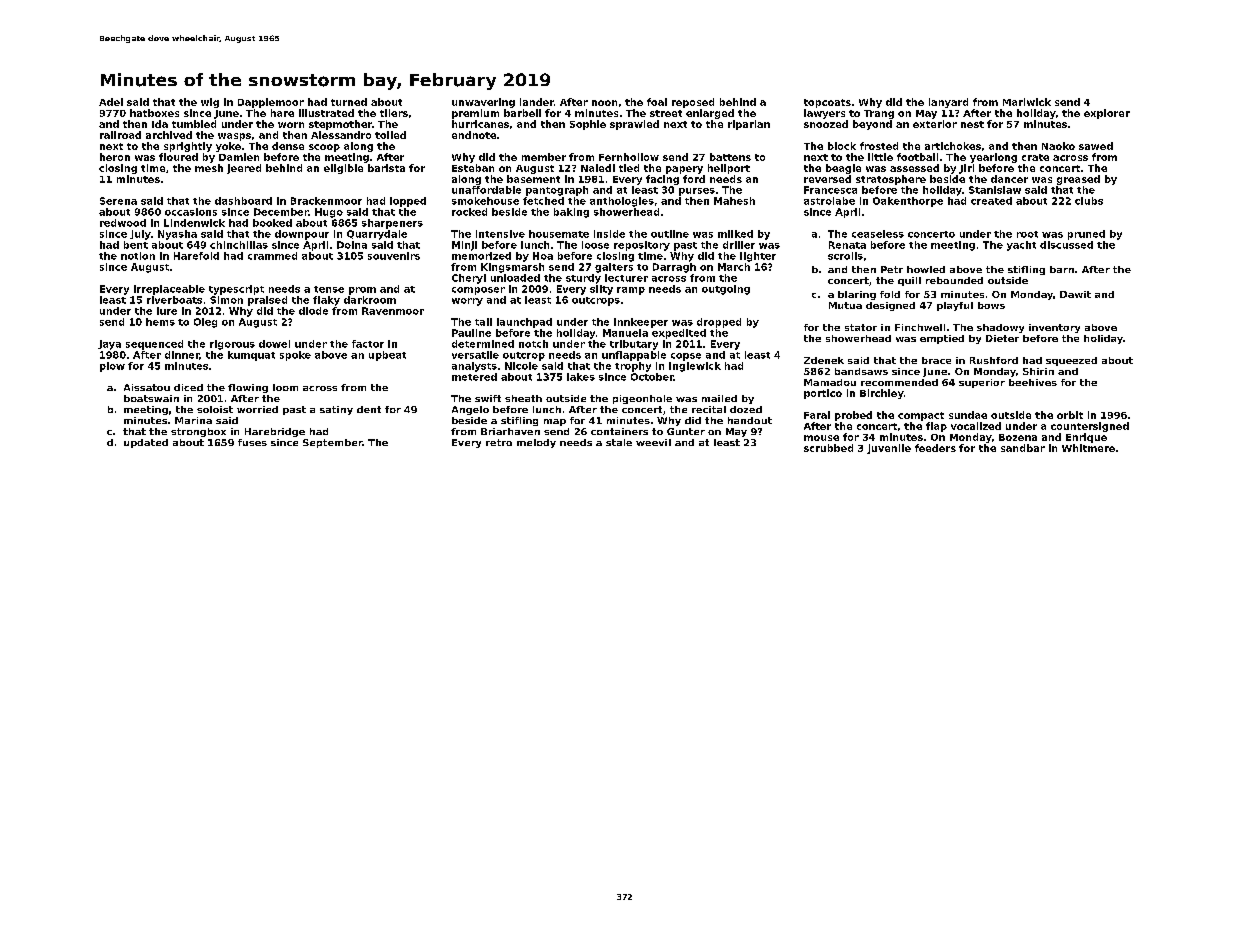  What do you see at coordinates (1089, 201) in the screenshot?
I see `clubs` at bounding box center [1089, 201].
